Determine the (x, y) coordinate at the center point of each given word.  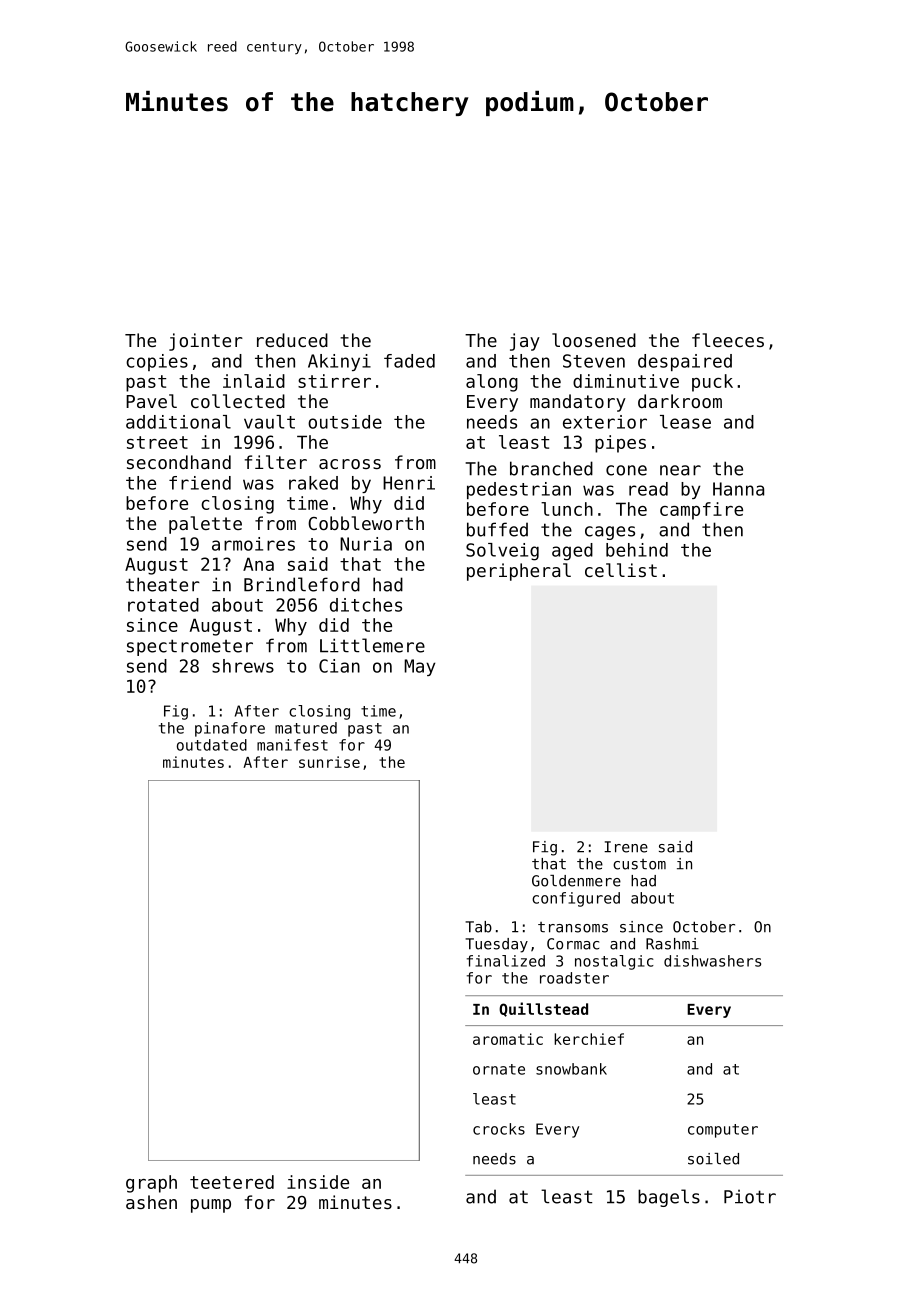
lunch (567, 509)
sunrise (329, 762)
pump (211, 1206)
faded (409, 361)
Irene (626, 847)
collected (238, 401)
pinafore (230, 729)
